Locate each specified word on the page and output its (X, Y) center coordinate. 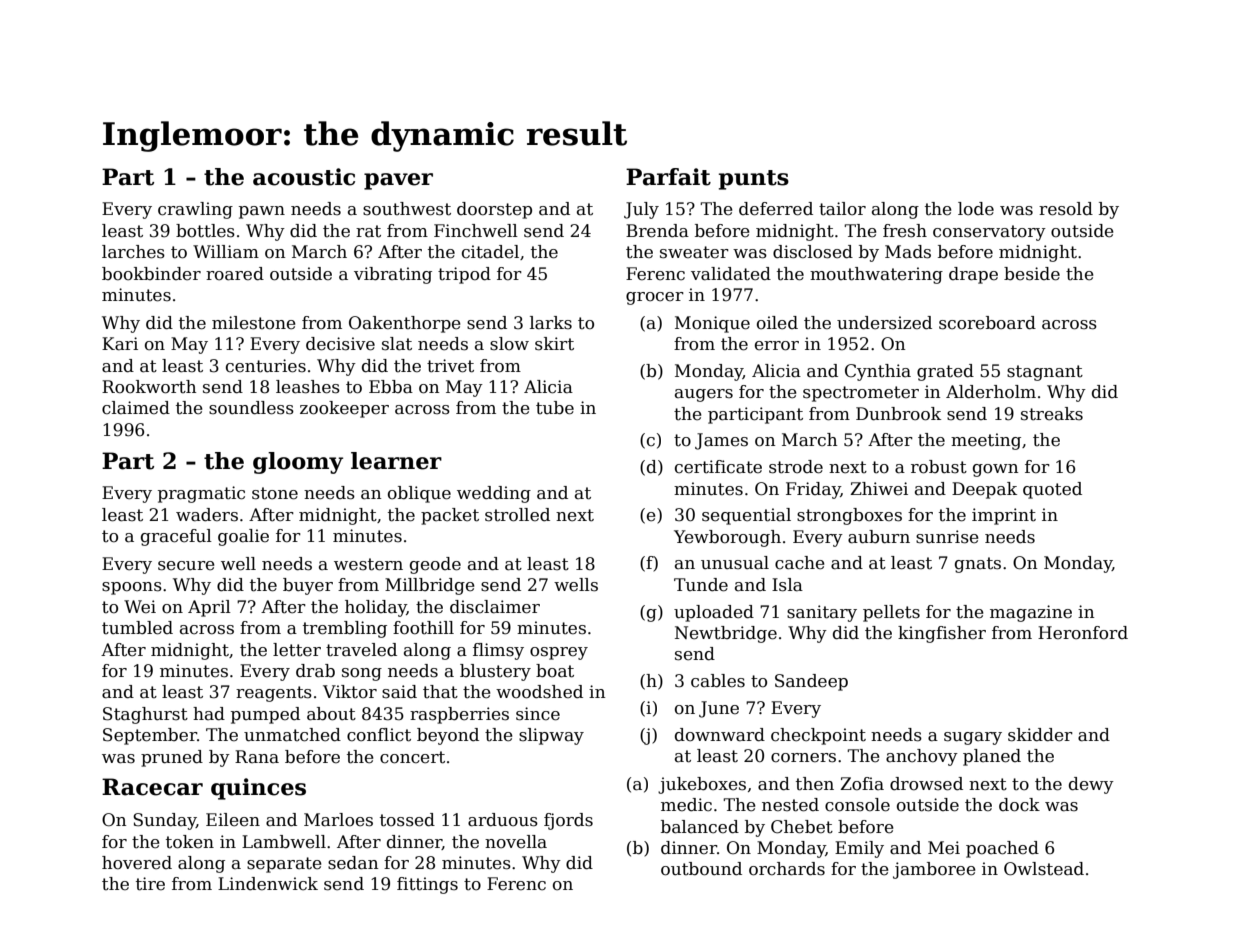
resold (1066, 209)
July (641, 210)
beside (1032, 274)
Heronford (1083, 633)
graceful (176, 537)
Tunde (701, 585)
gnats (978, 565)
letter (297, 650)
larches (133, 252)
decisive (340, 344)
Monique (712, 324)
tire (150, 884)
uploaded (714, 613)
